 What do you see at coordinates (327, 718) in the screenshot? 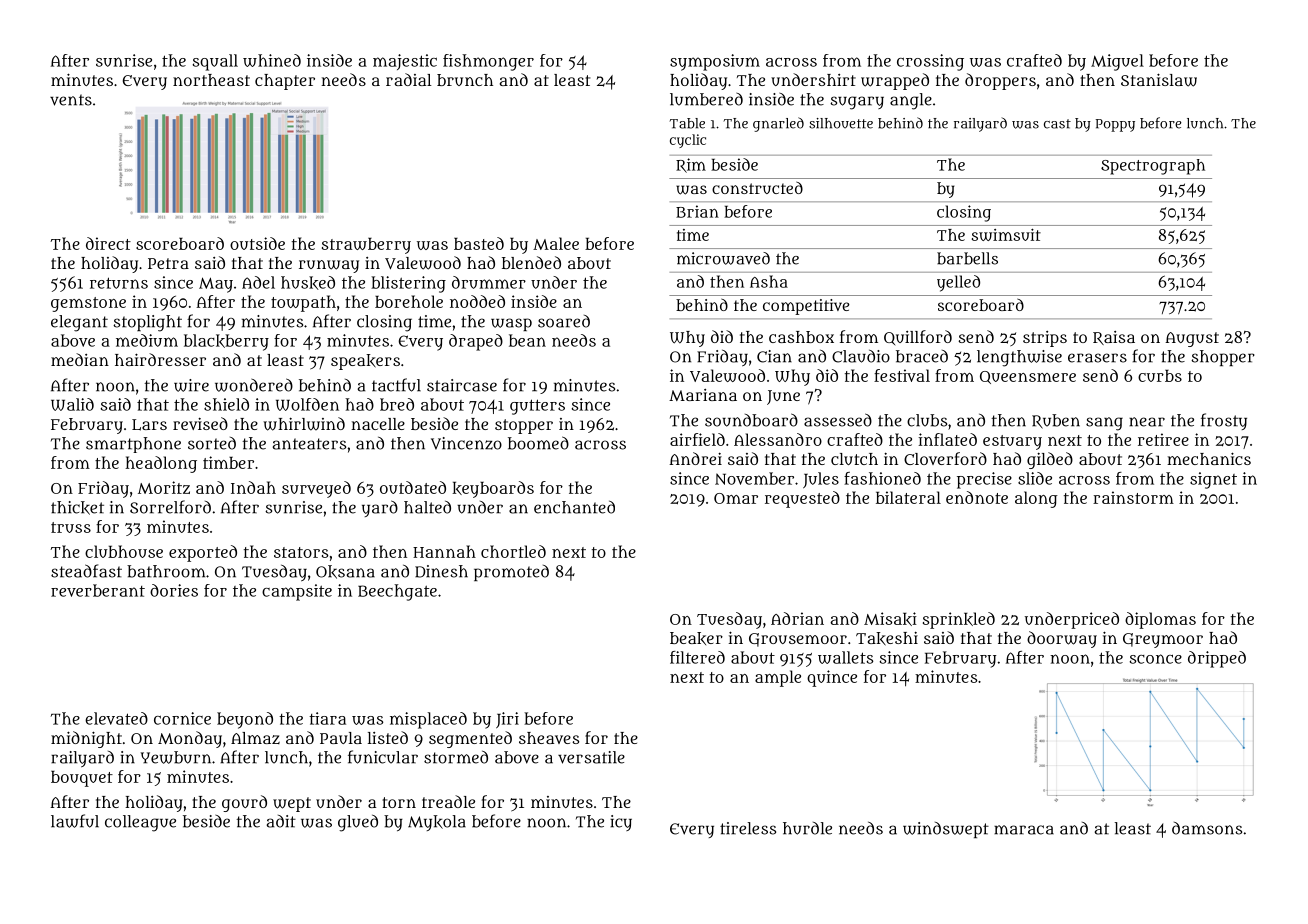
I see `tiara` at bounding box center [327, 718].
